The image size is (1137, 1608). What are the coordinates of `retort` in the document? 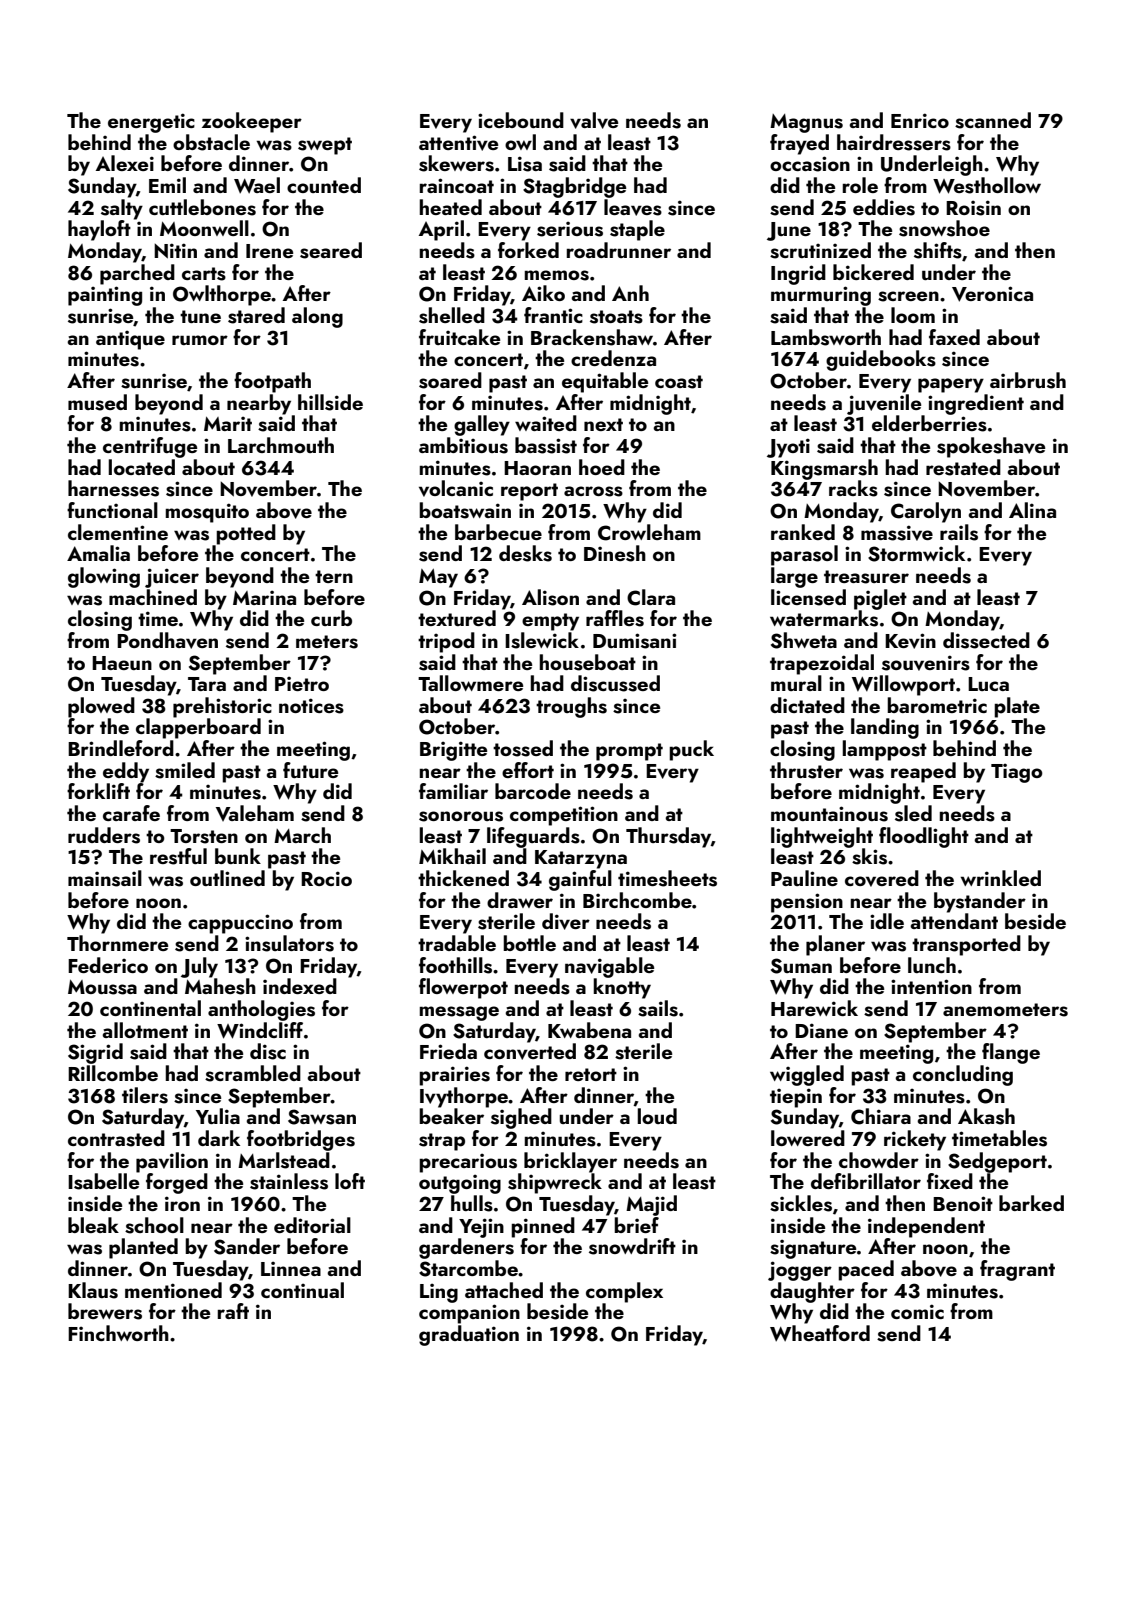 It's located at (591, 1074).
